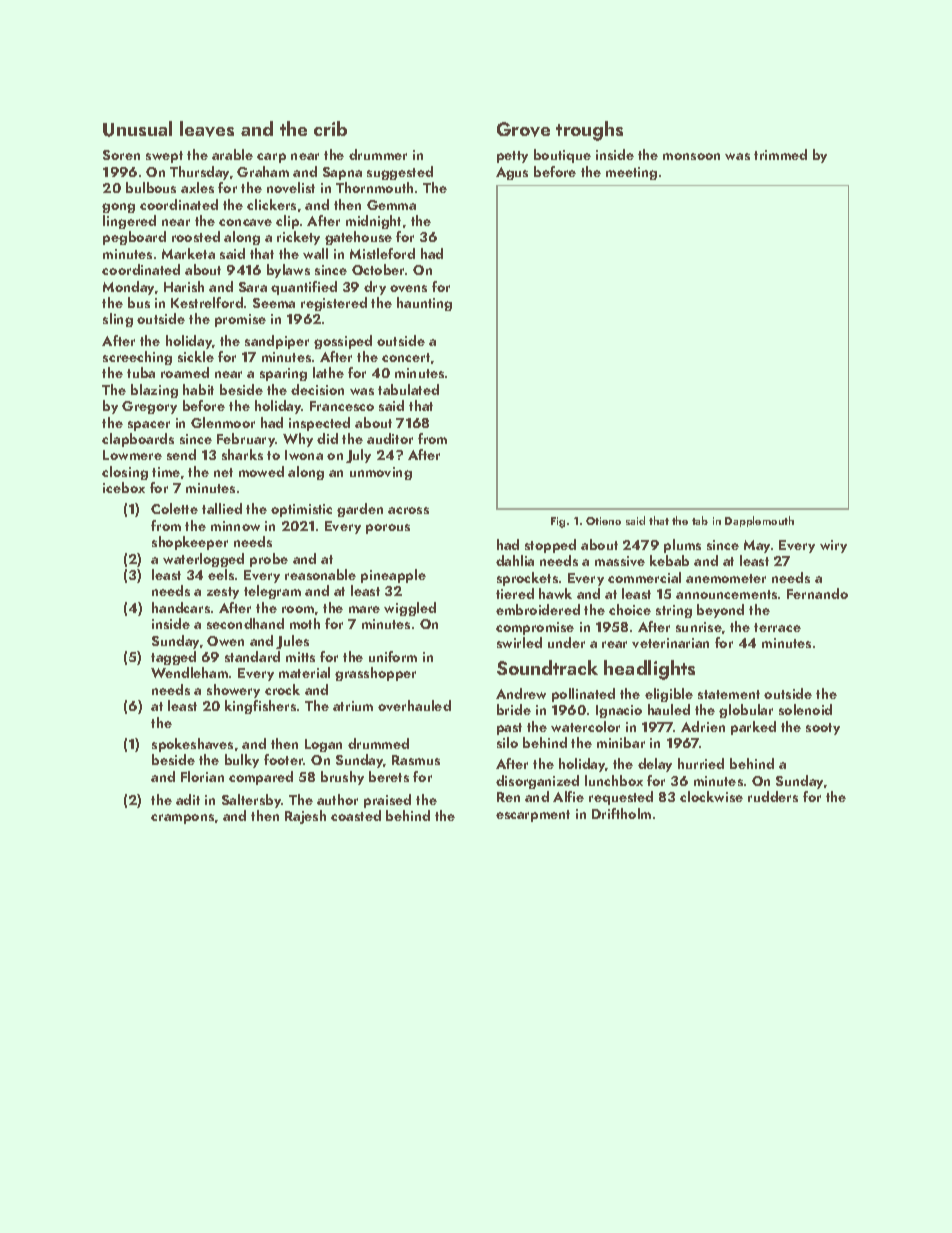  Describe the element at coordinates (558, 522) in the page. I see `Fig` at that location.
